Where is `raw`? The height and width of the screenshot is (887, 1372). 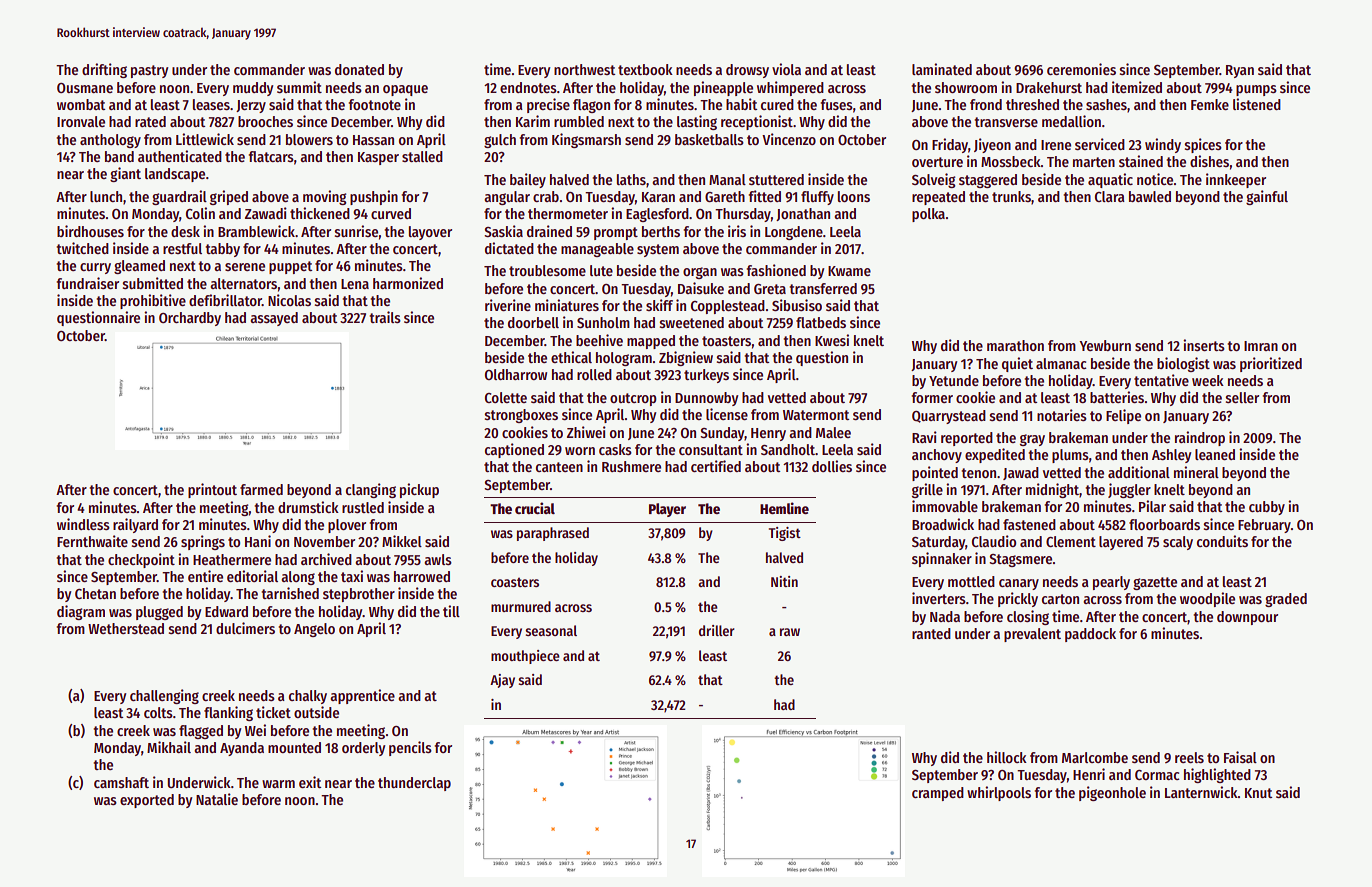
raw is located at coordinates (790, 632).
